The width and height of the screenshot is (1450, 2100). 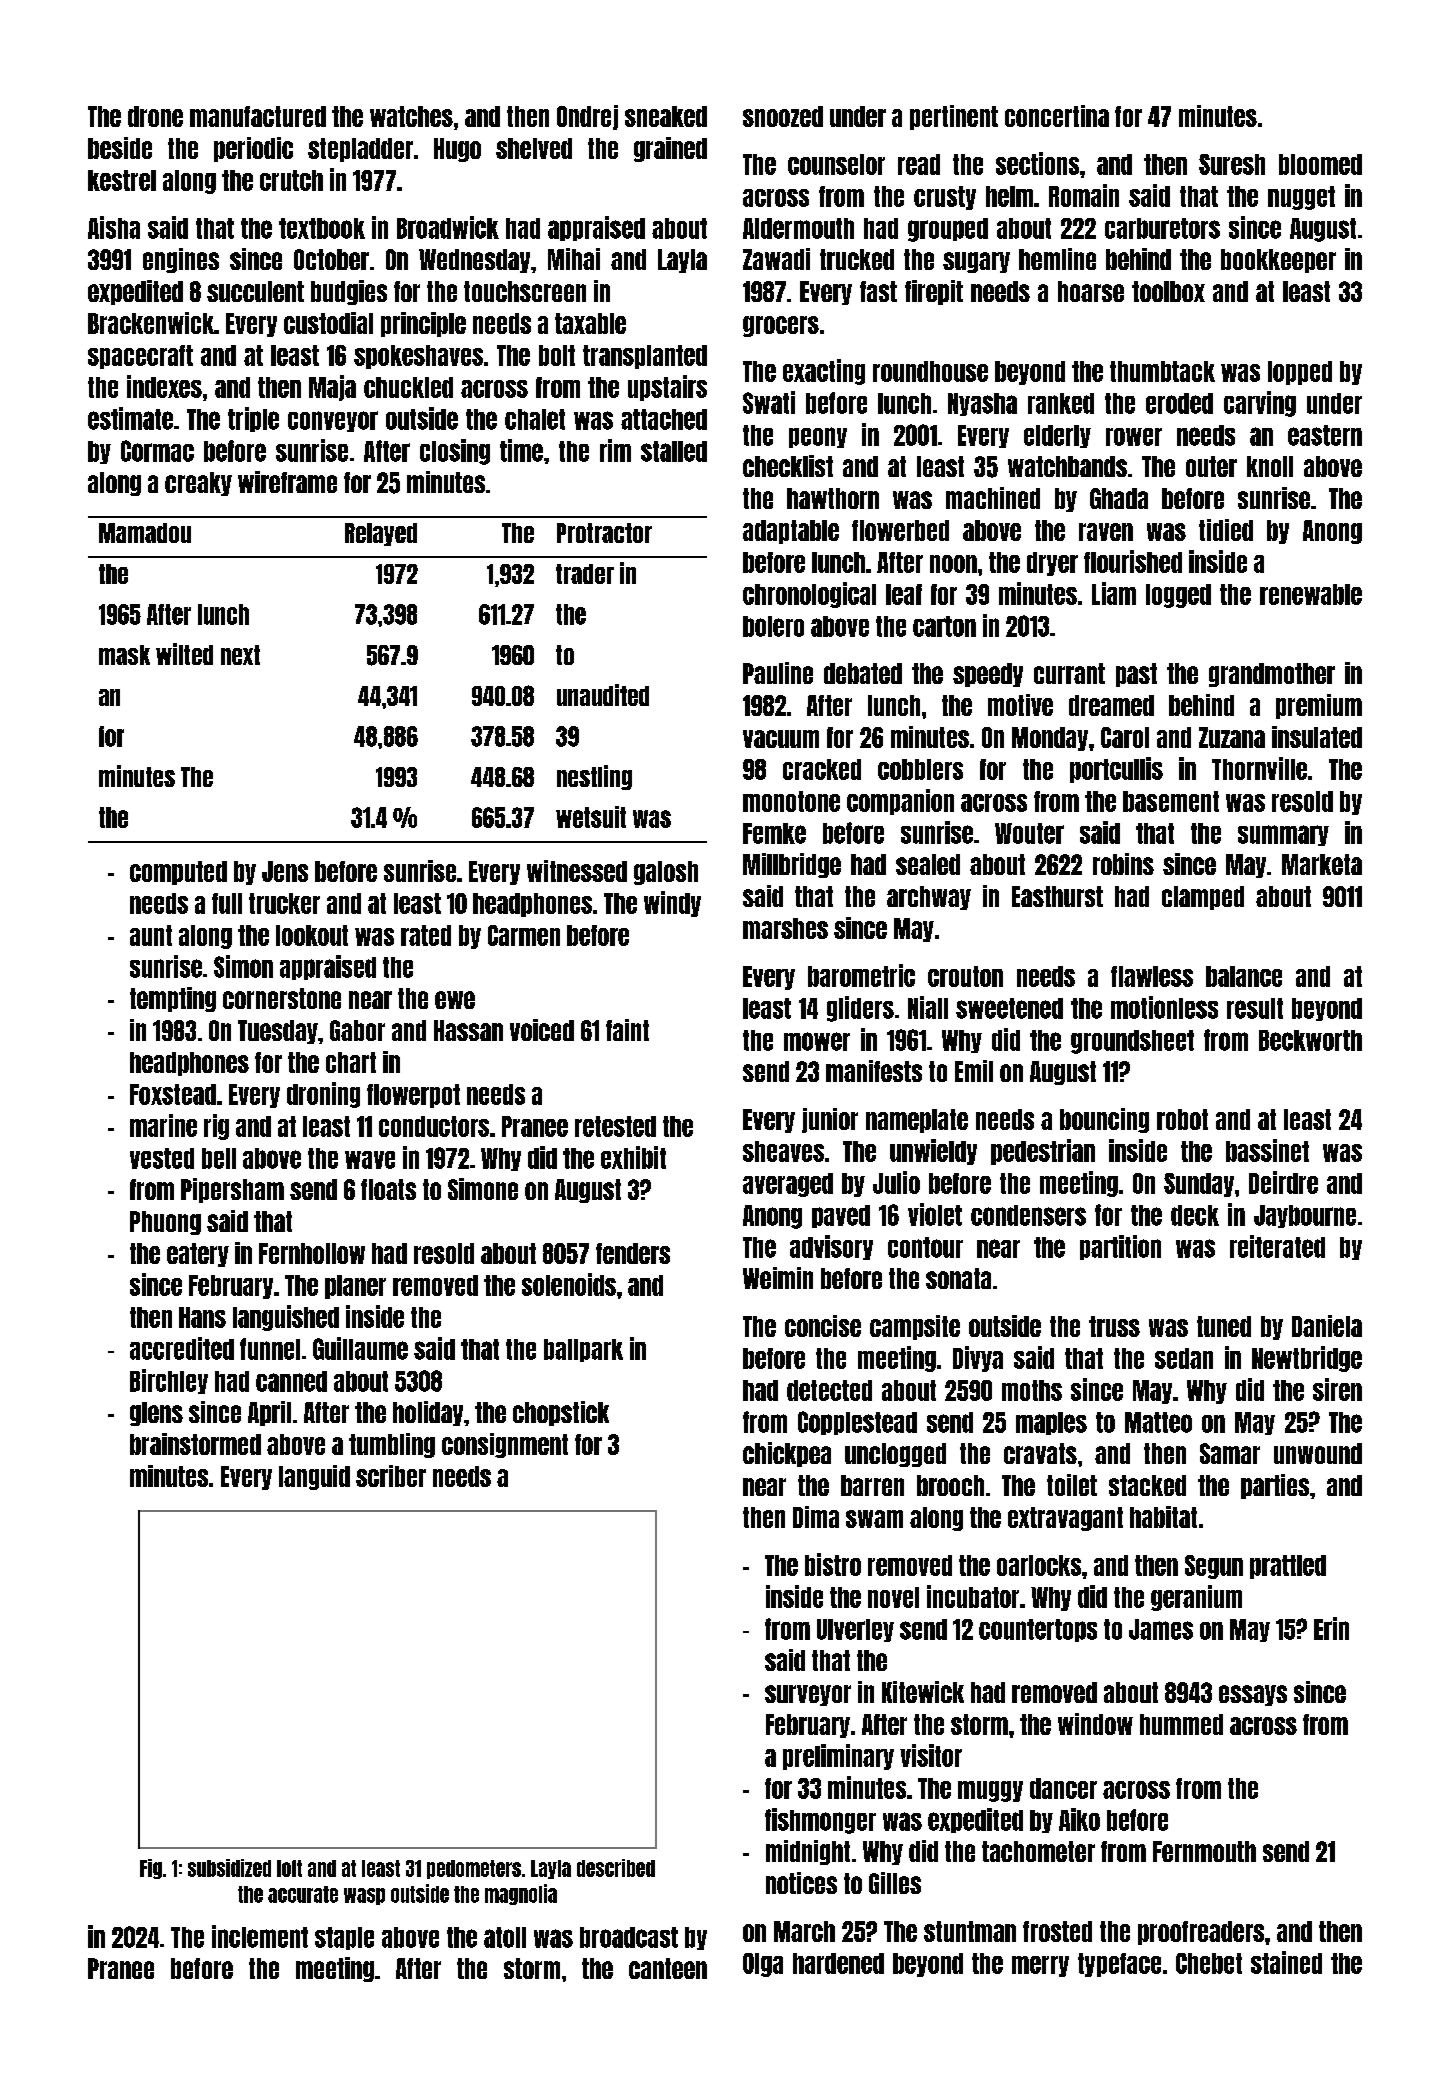 What do you see at coordinates (1057, 116) in the screenshot?
I see `concertina` at bounding box center [1057, 116].
